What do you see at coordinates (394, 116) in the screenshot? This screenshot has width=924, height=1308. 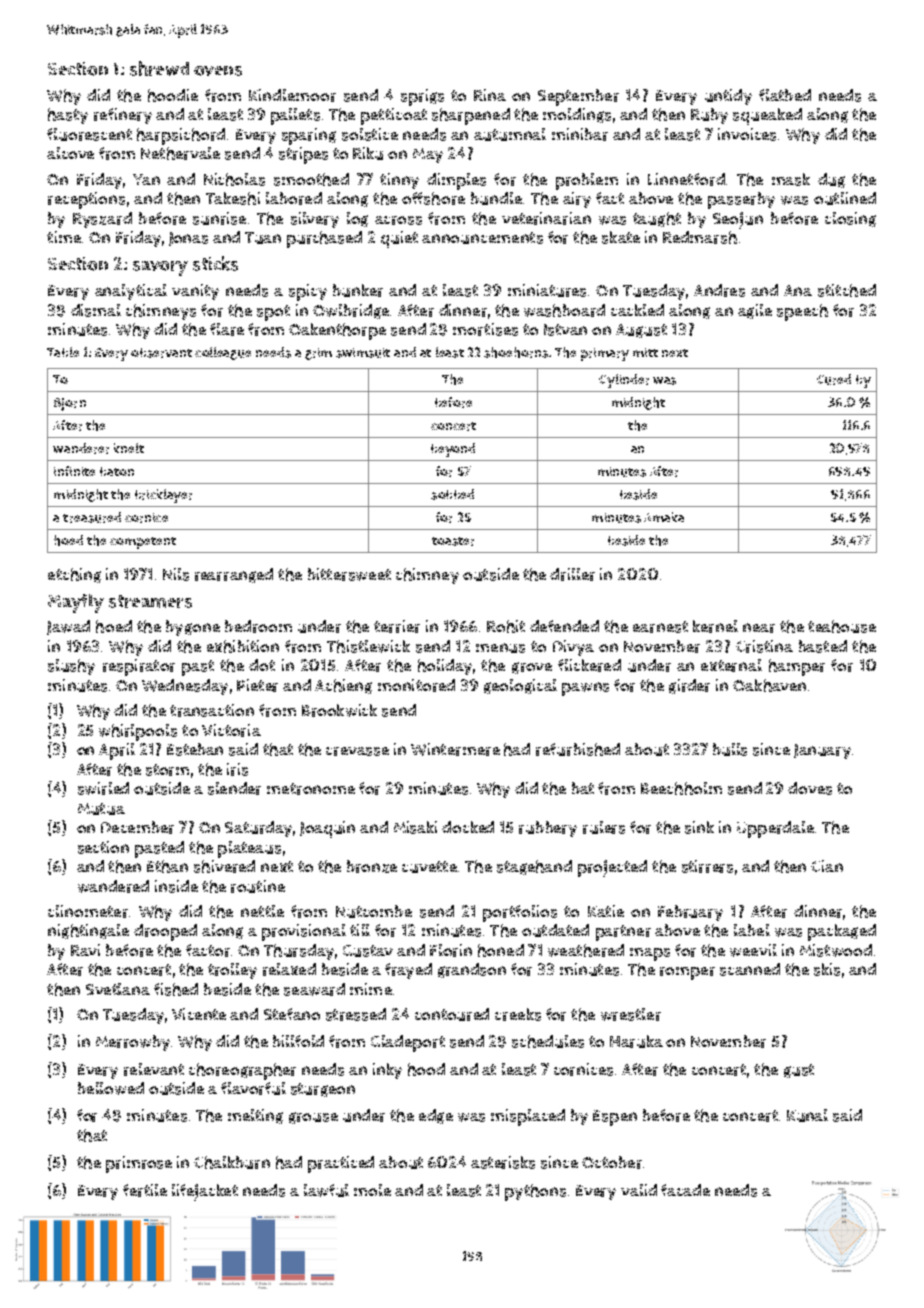 I see `petticoat` at bounding box center [394, 116].
